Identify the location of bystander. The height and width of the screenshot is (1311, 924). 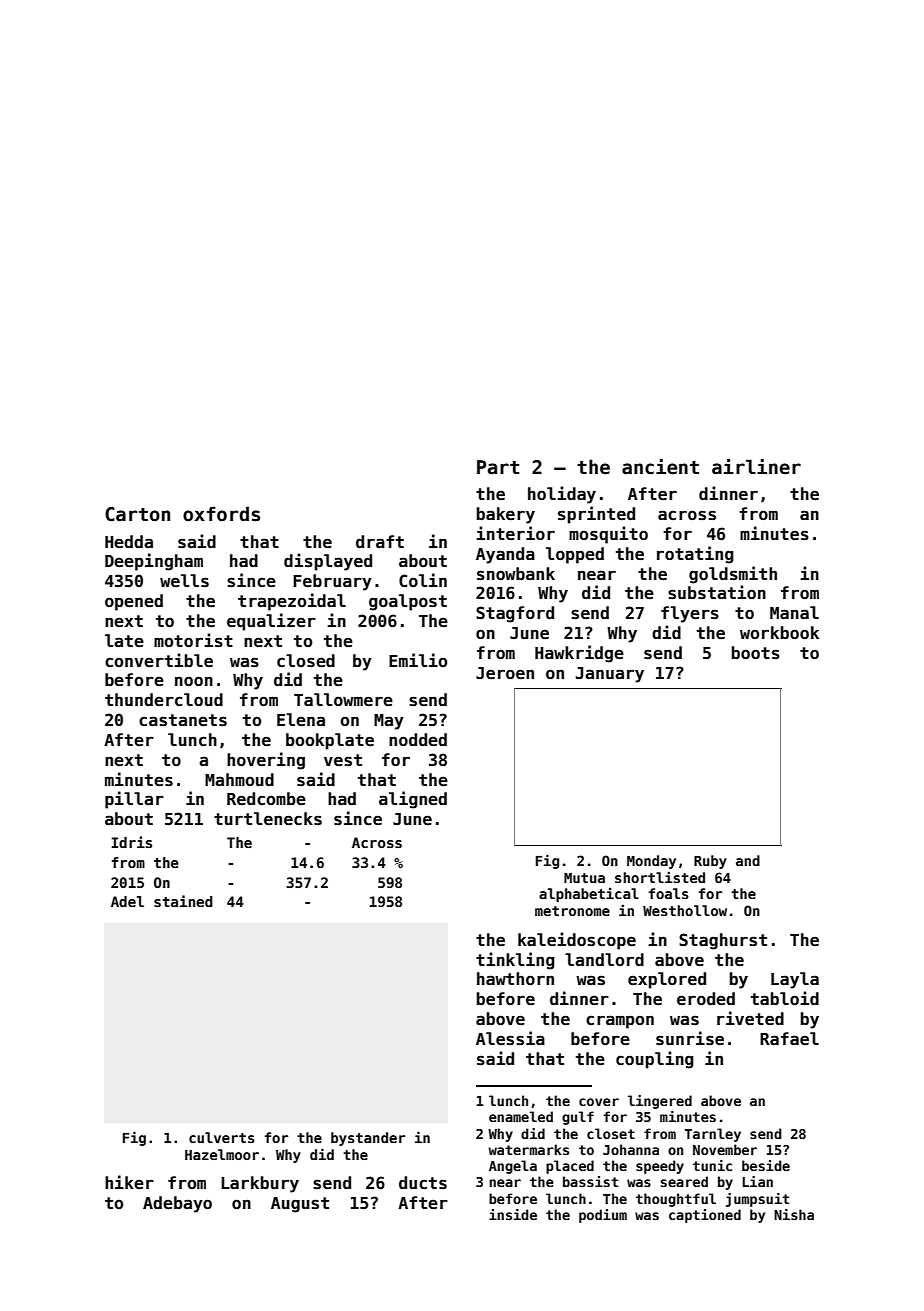
(368, 1139).
